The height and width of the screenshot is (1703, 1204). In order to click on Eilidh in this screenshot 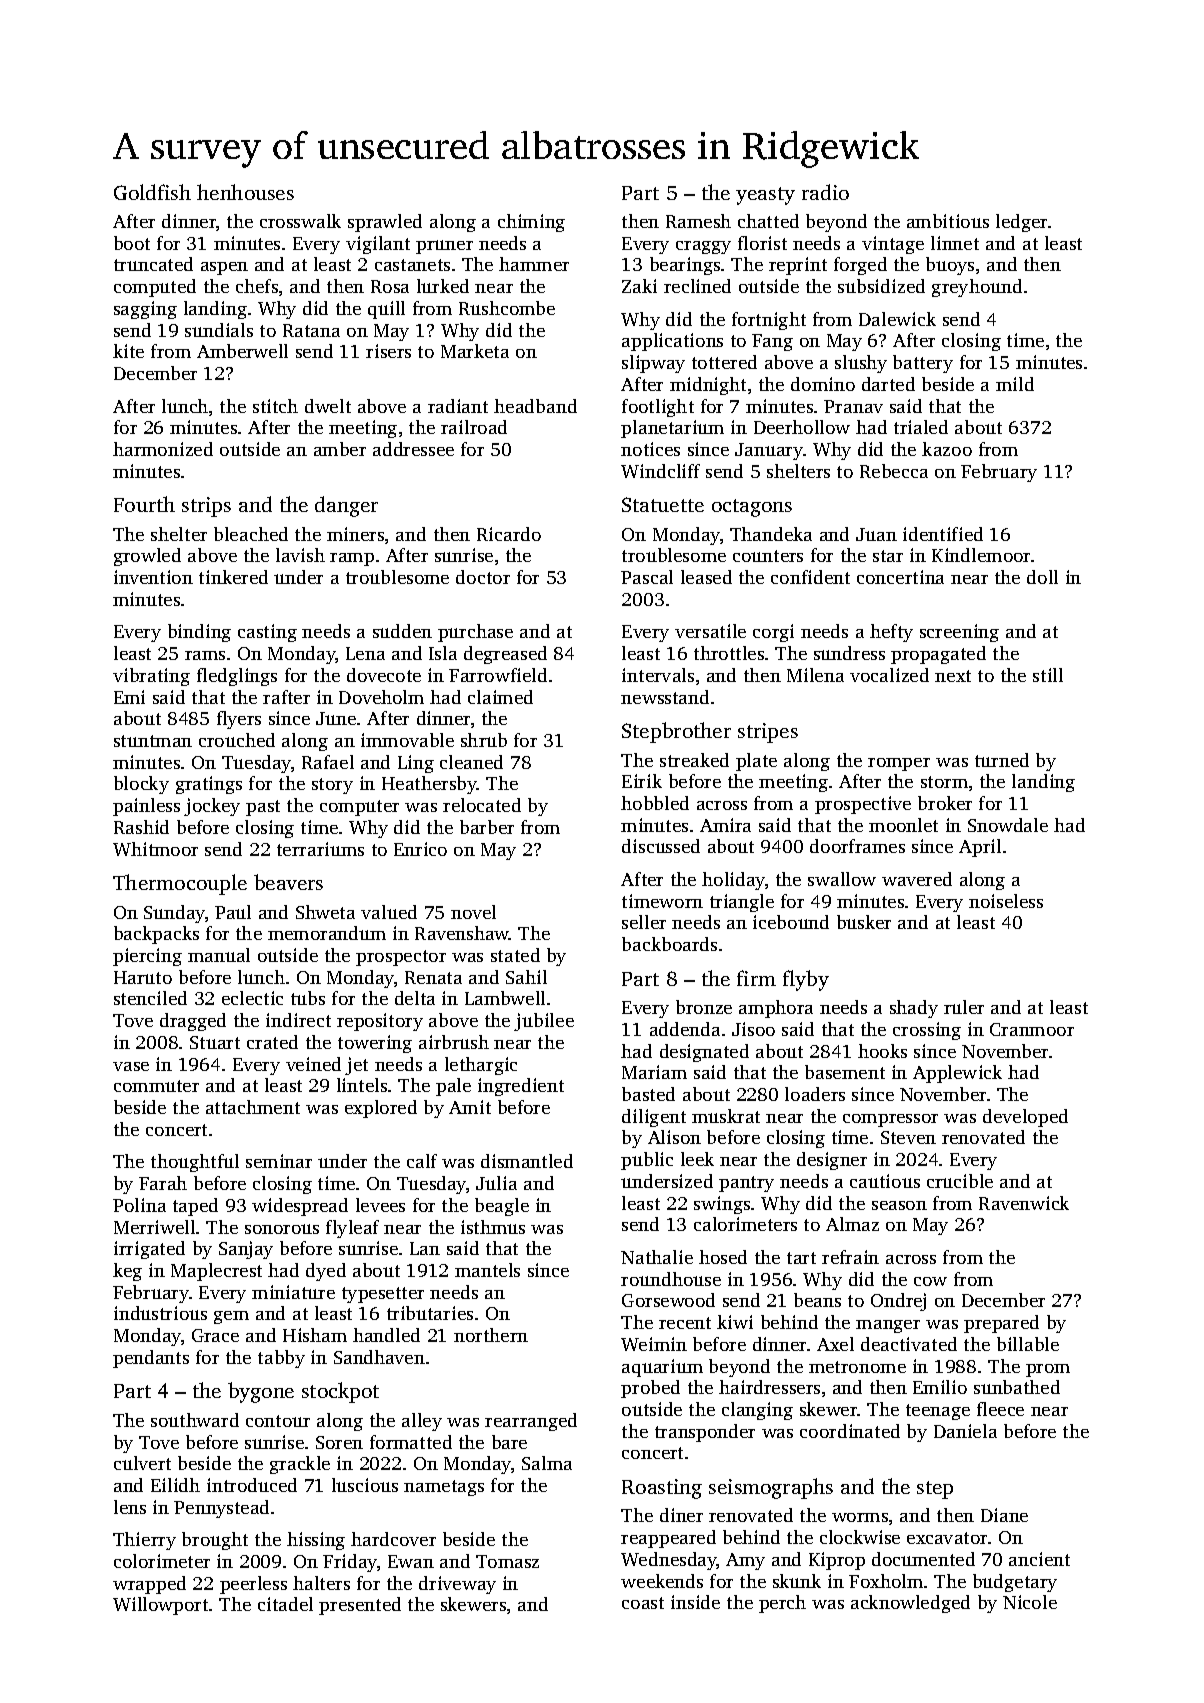, I will do `click(175, 1485)`.
